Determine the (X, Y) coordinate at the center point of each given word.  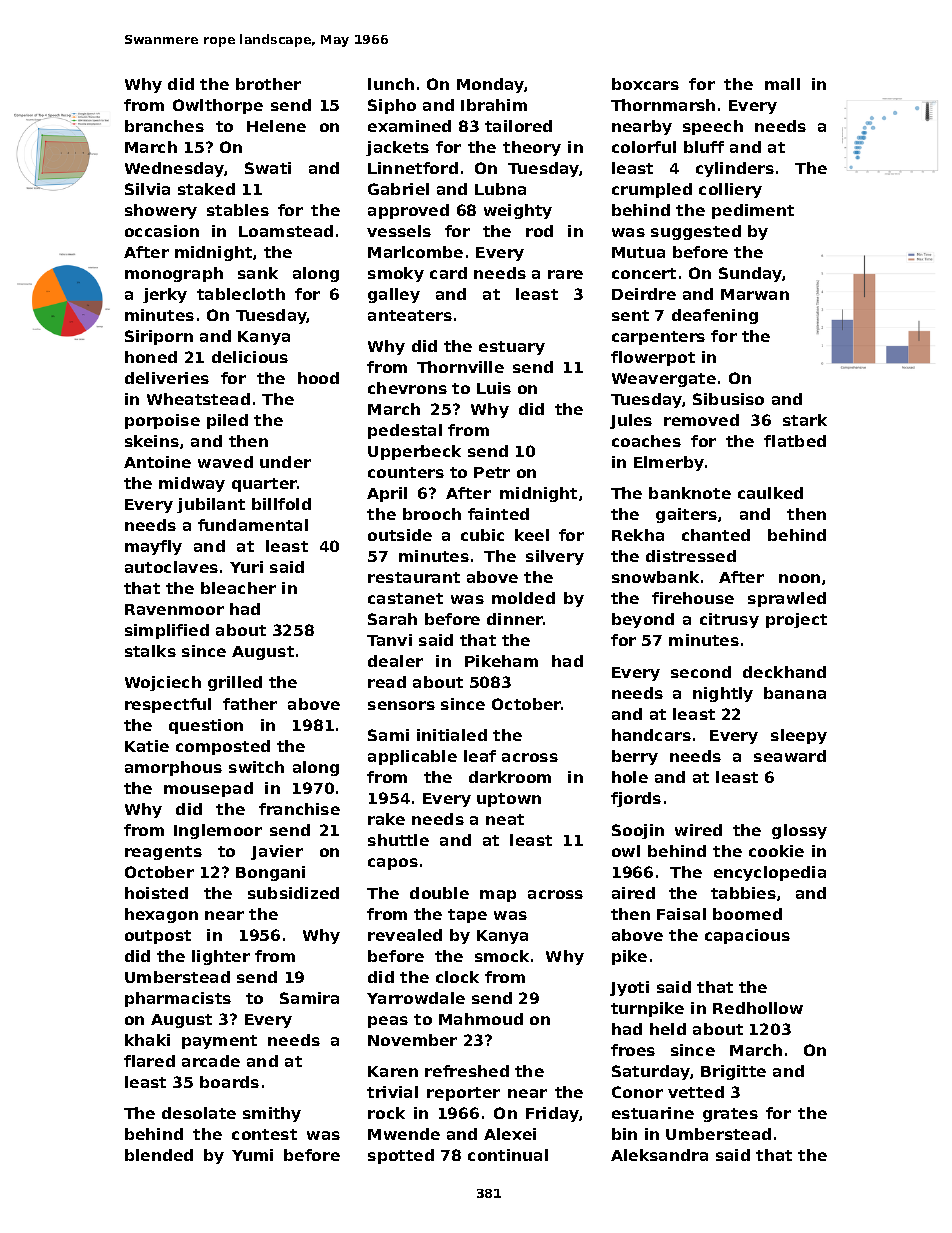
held (668, 1029)
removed (701, 420)
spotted (401, 1156)
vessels (399, 231)
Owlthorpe (218, 106)
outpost (158, 937)
